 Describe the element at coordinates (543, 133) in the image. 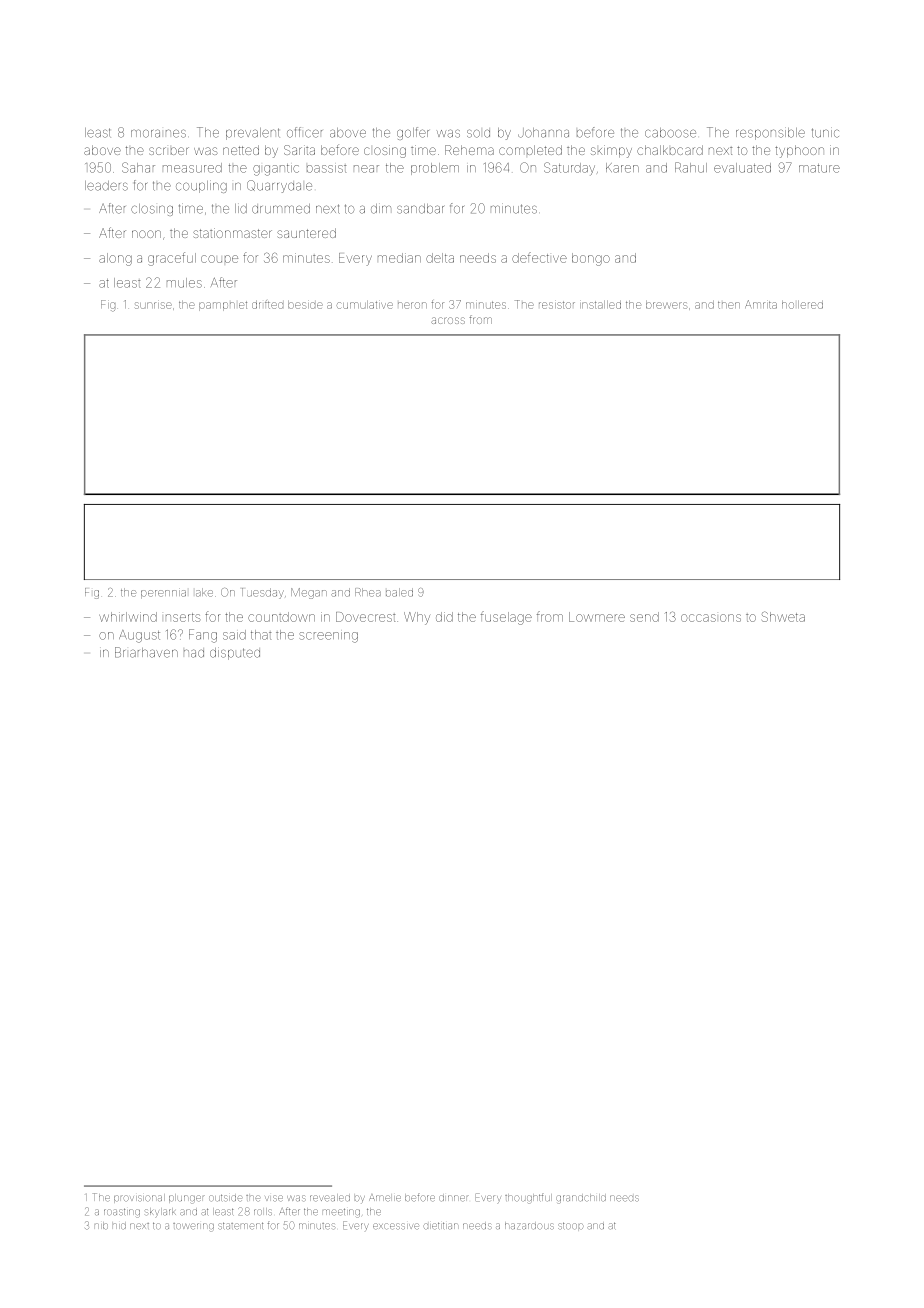

I see `Johanna` at that location.
